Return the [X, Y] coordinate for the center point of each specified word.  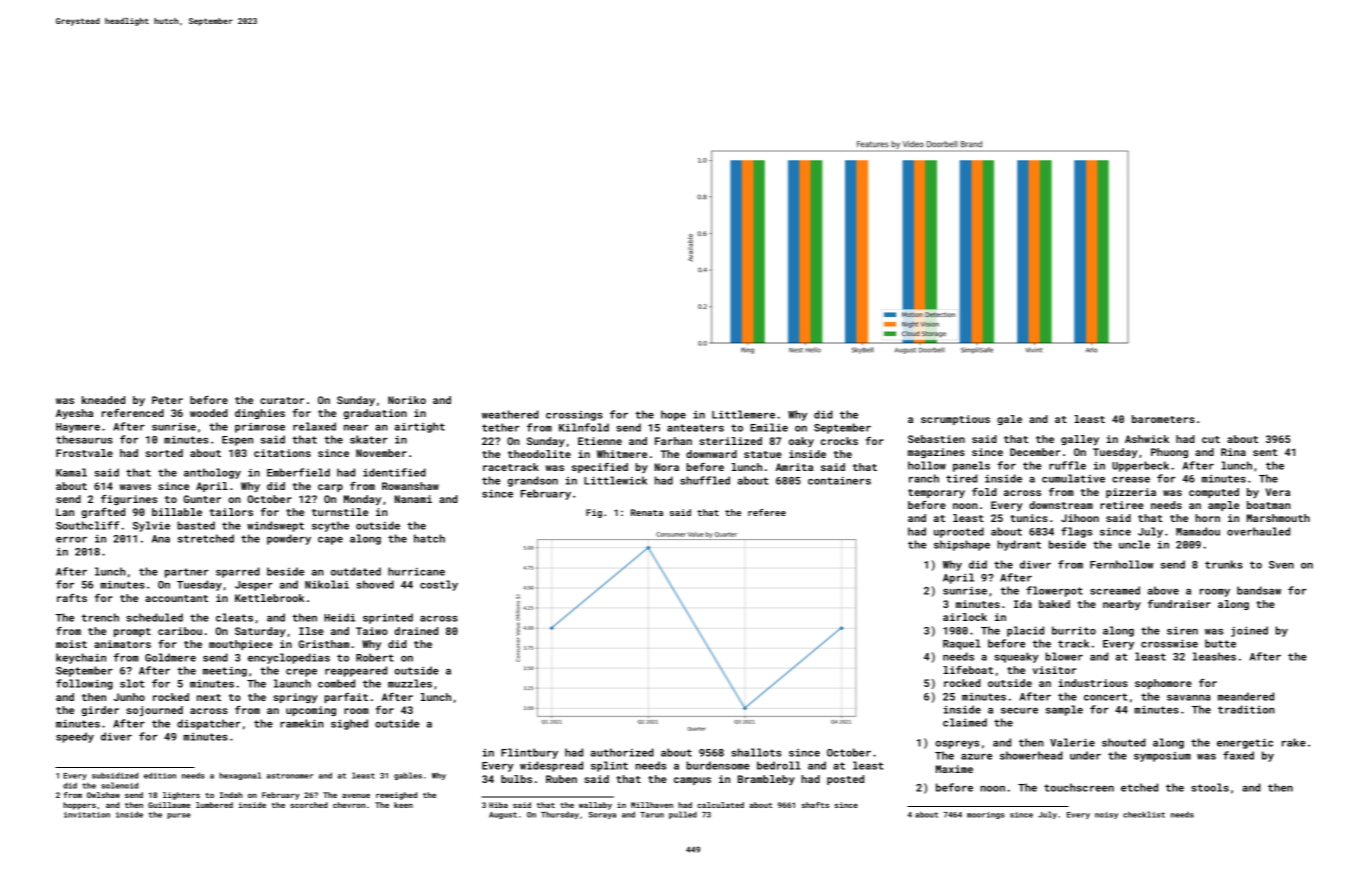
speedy [75, 737]
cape [330, 541]
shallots [756, 752]
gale [1009, 420]
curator [282, 400]
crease [1131, 480]
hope [673, 415]
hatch [429, 538]
